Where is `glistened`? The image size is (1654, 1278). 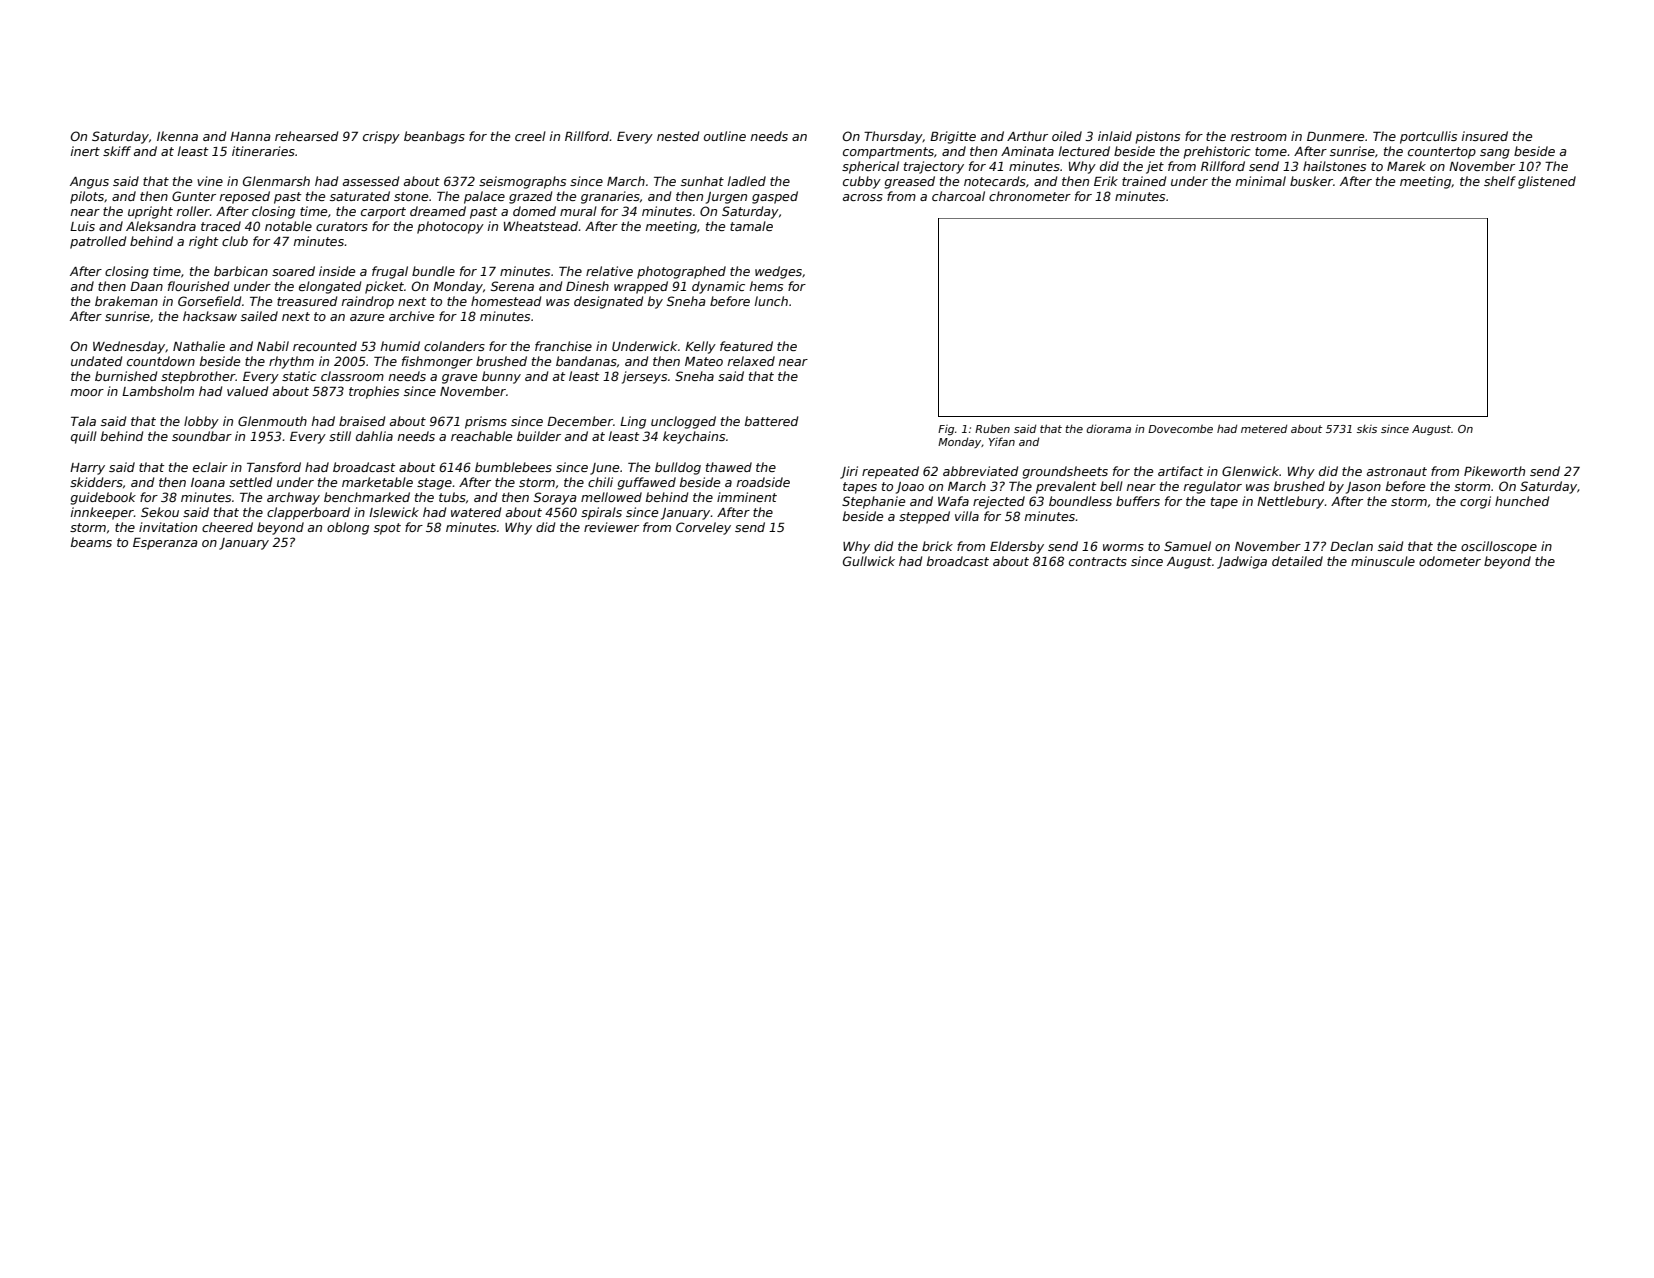
glistened is located at coordinates (1547, 182).
